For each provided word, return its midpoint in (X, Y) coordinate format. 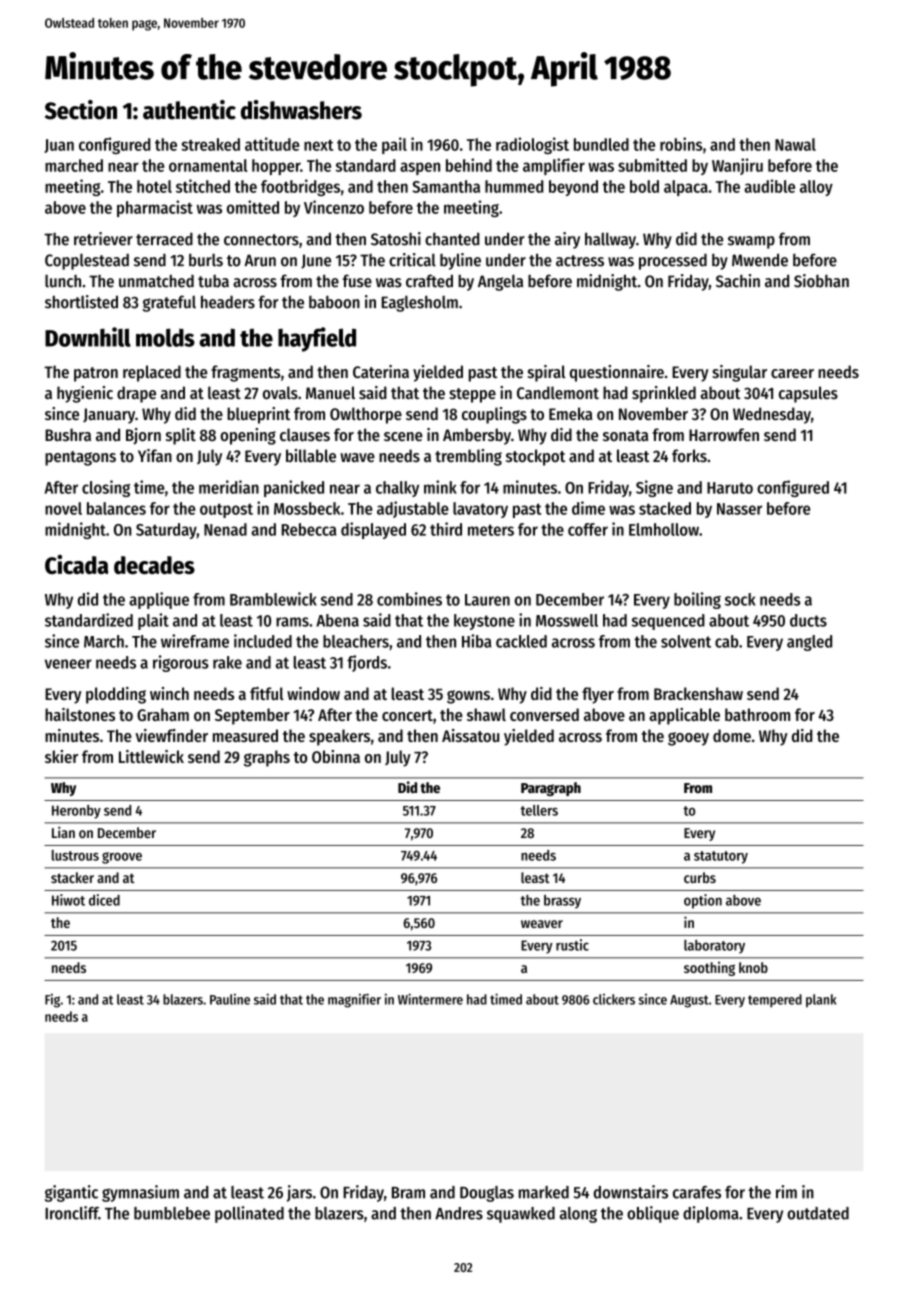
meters (491, 530)
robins (681, 144)
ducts (808, 620)
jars (299, 1193)
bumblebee (172, 1213)
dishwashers (301, 110)
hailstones (80, 714)
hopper (276, 167)
